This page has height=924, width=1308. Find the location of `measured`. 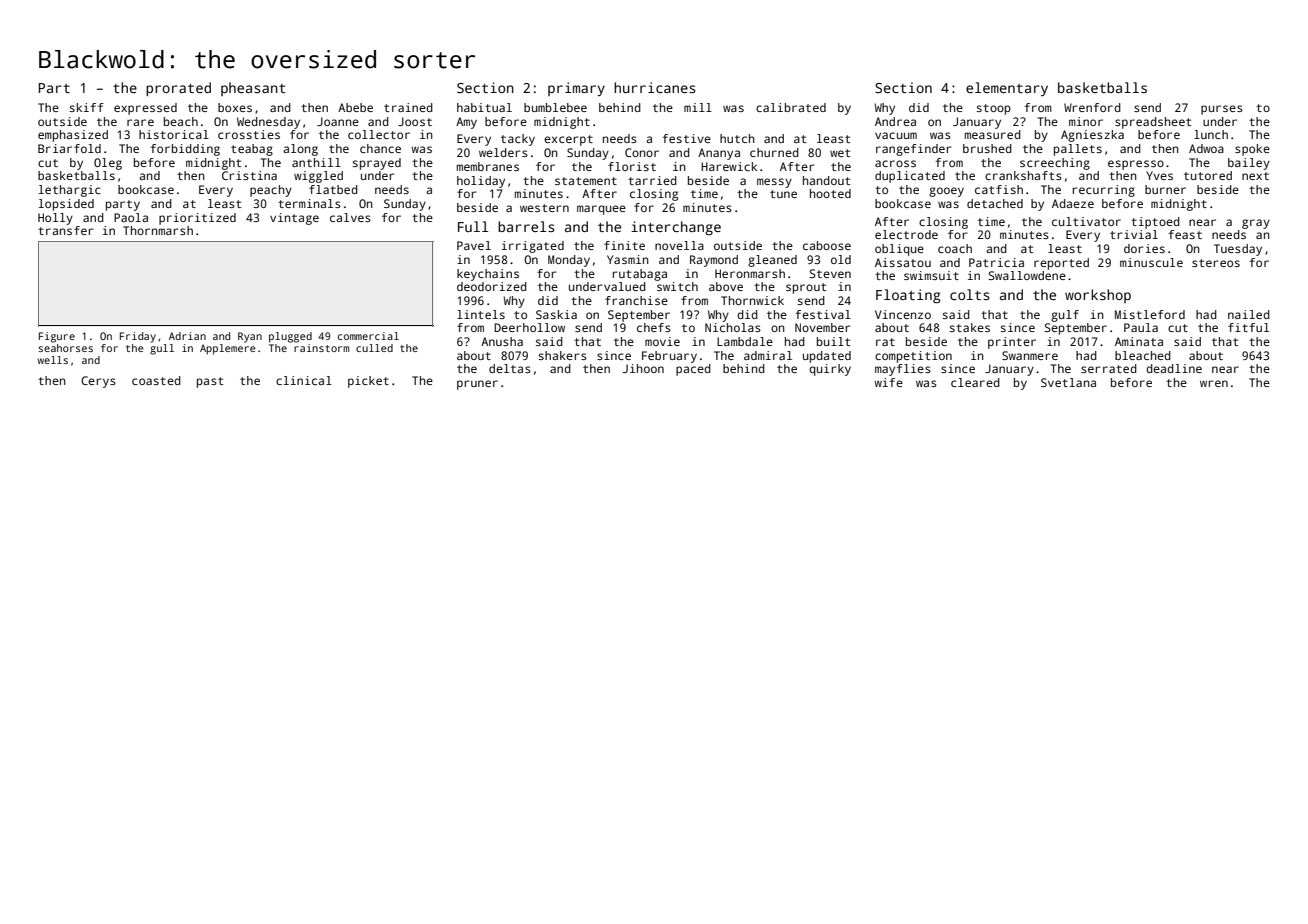

measured is located at coordinates (993, 134).
